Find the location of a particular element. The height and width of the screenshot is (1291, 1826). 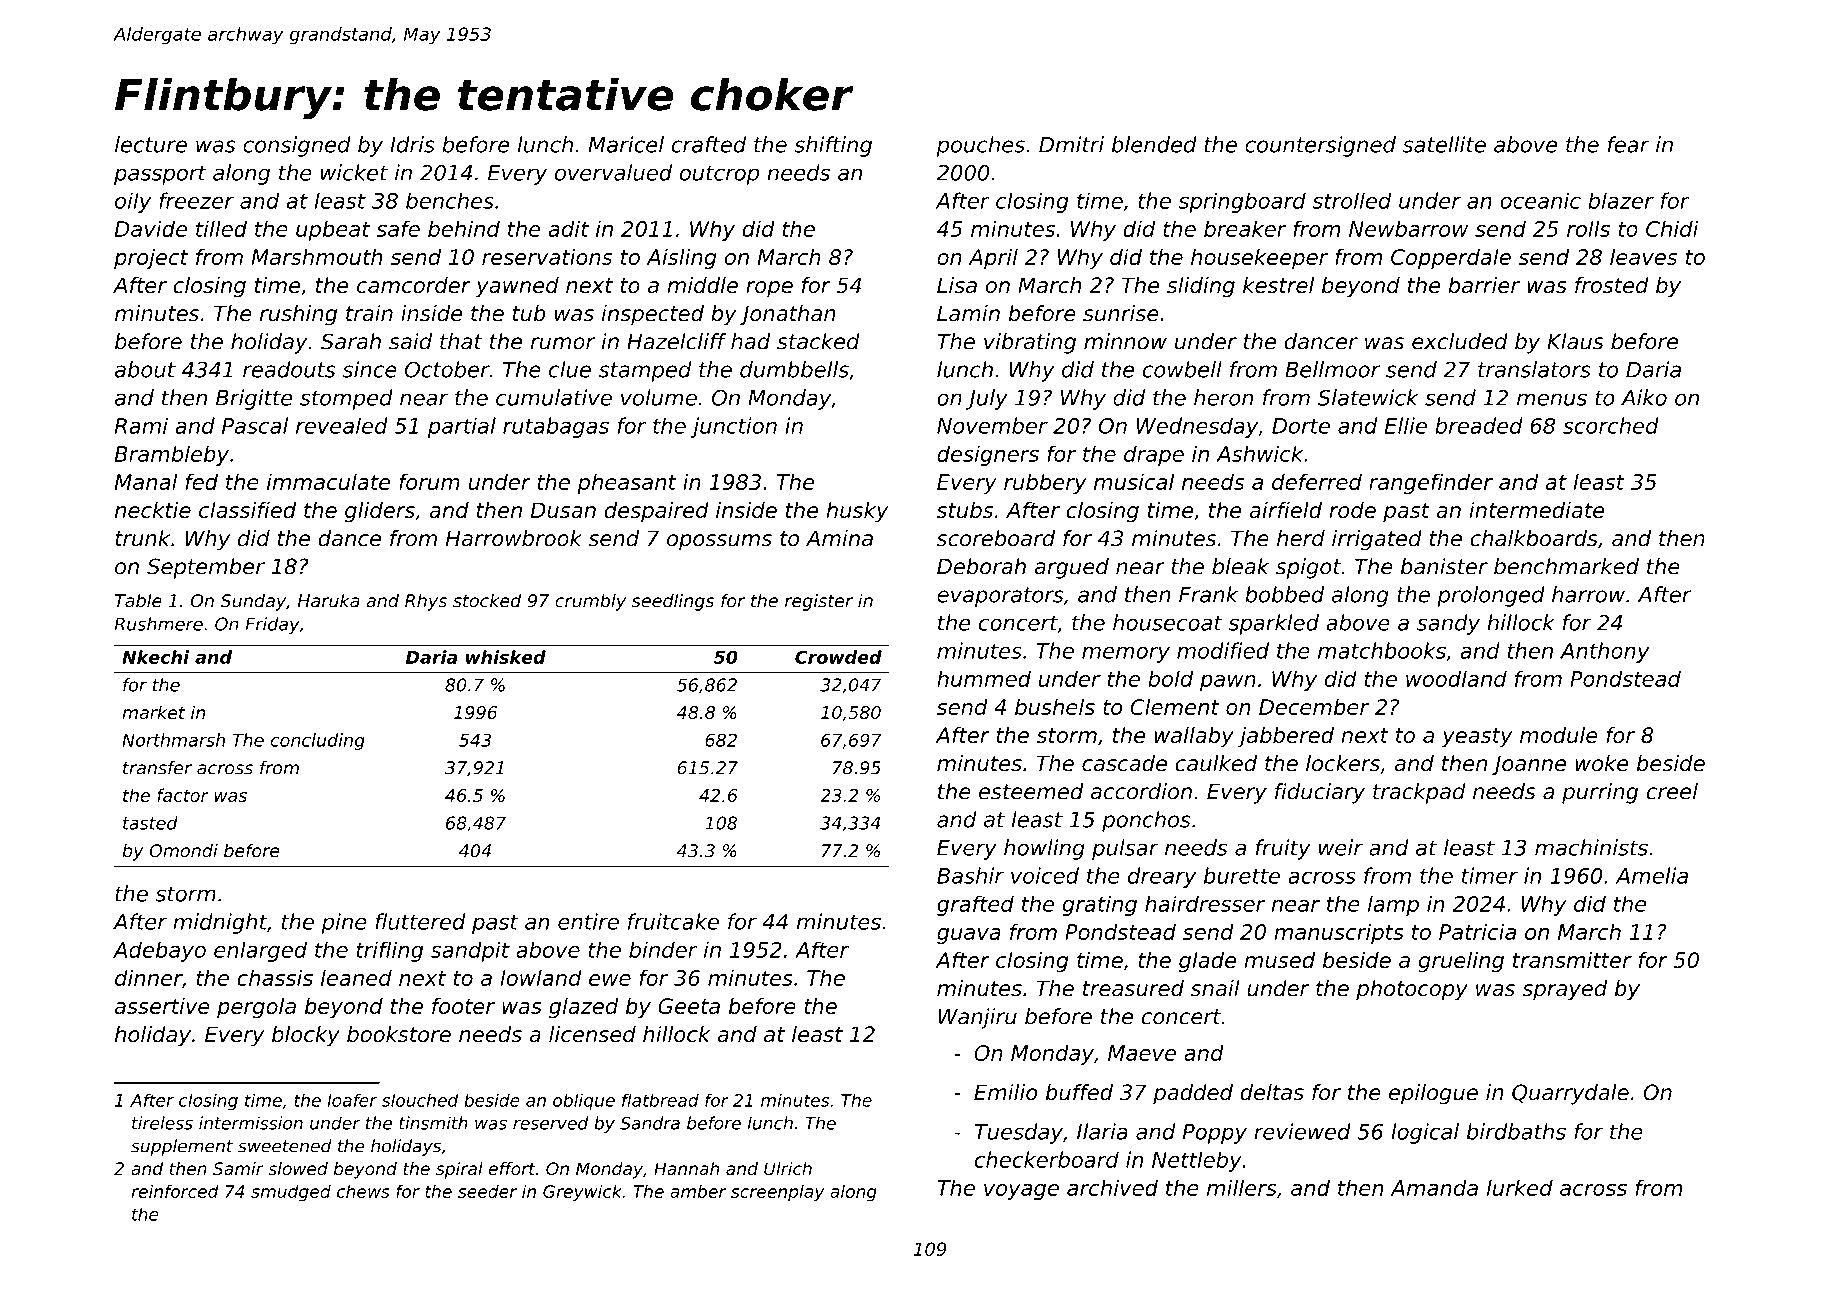

module is located at coordinates (1559, 735).
